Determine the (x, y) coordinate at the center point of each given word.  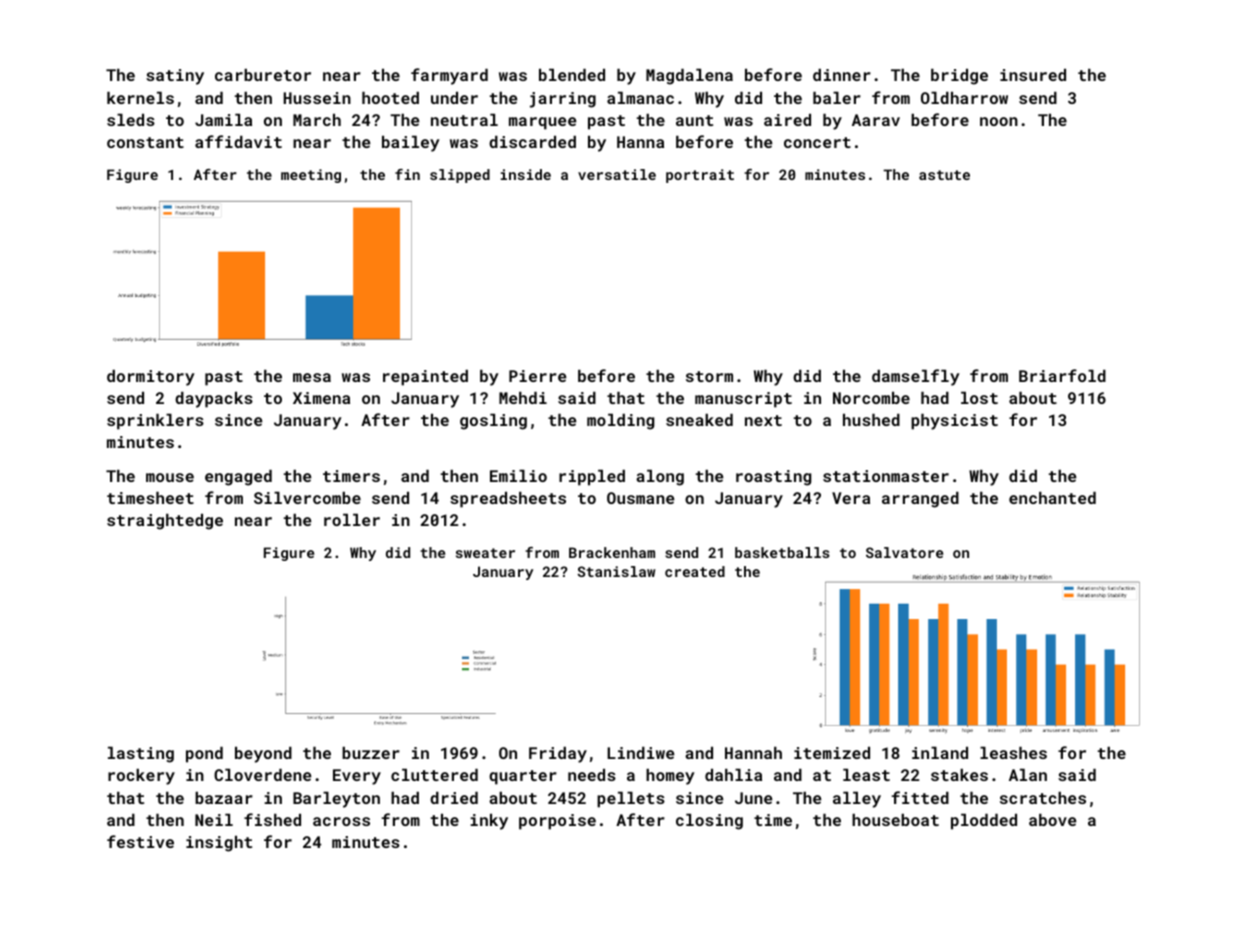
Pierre (537, 376)
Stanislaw (616, 571)
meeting (311, 176)
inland (940, 753)
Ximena (321, 398)
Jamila (223, 120)
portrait (700, 176)
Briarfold (1062, 375)
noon (999, 121)
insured (1033, 75)
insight (219, 844)
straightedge (165, 522)
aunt (694, 120)
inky (489, 822)
